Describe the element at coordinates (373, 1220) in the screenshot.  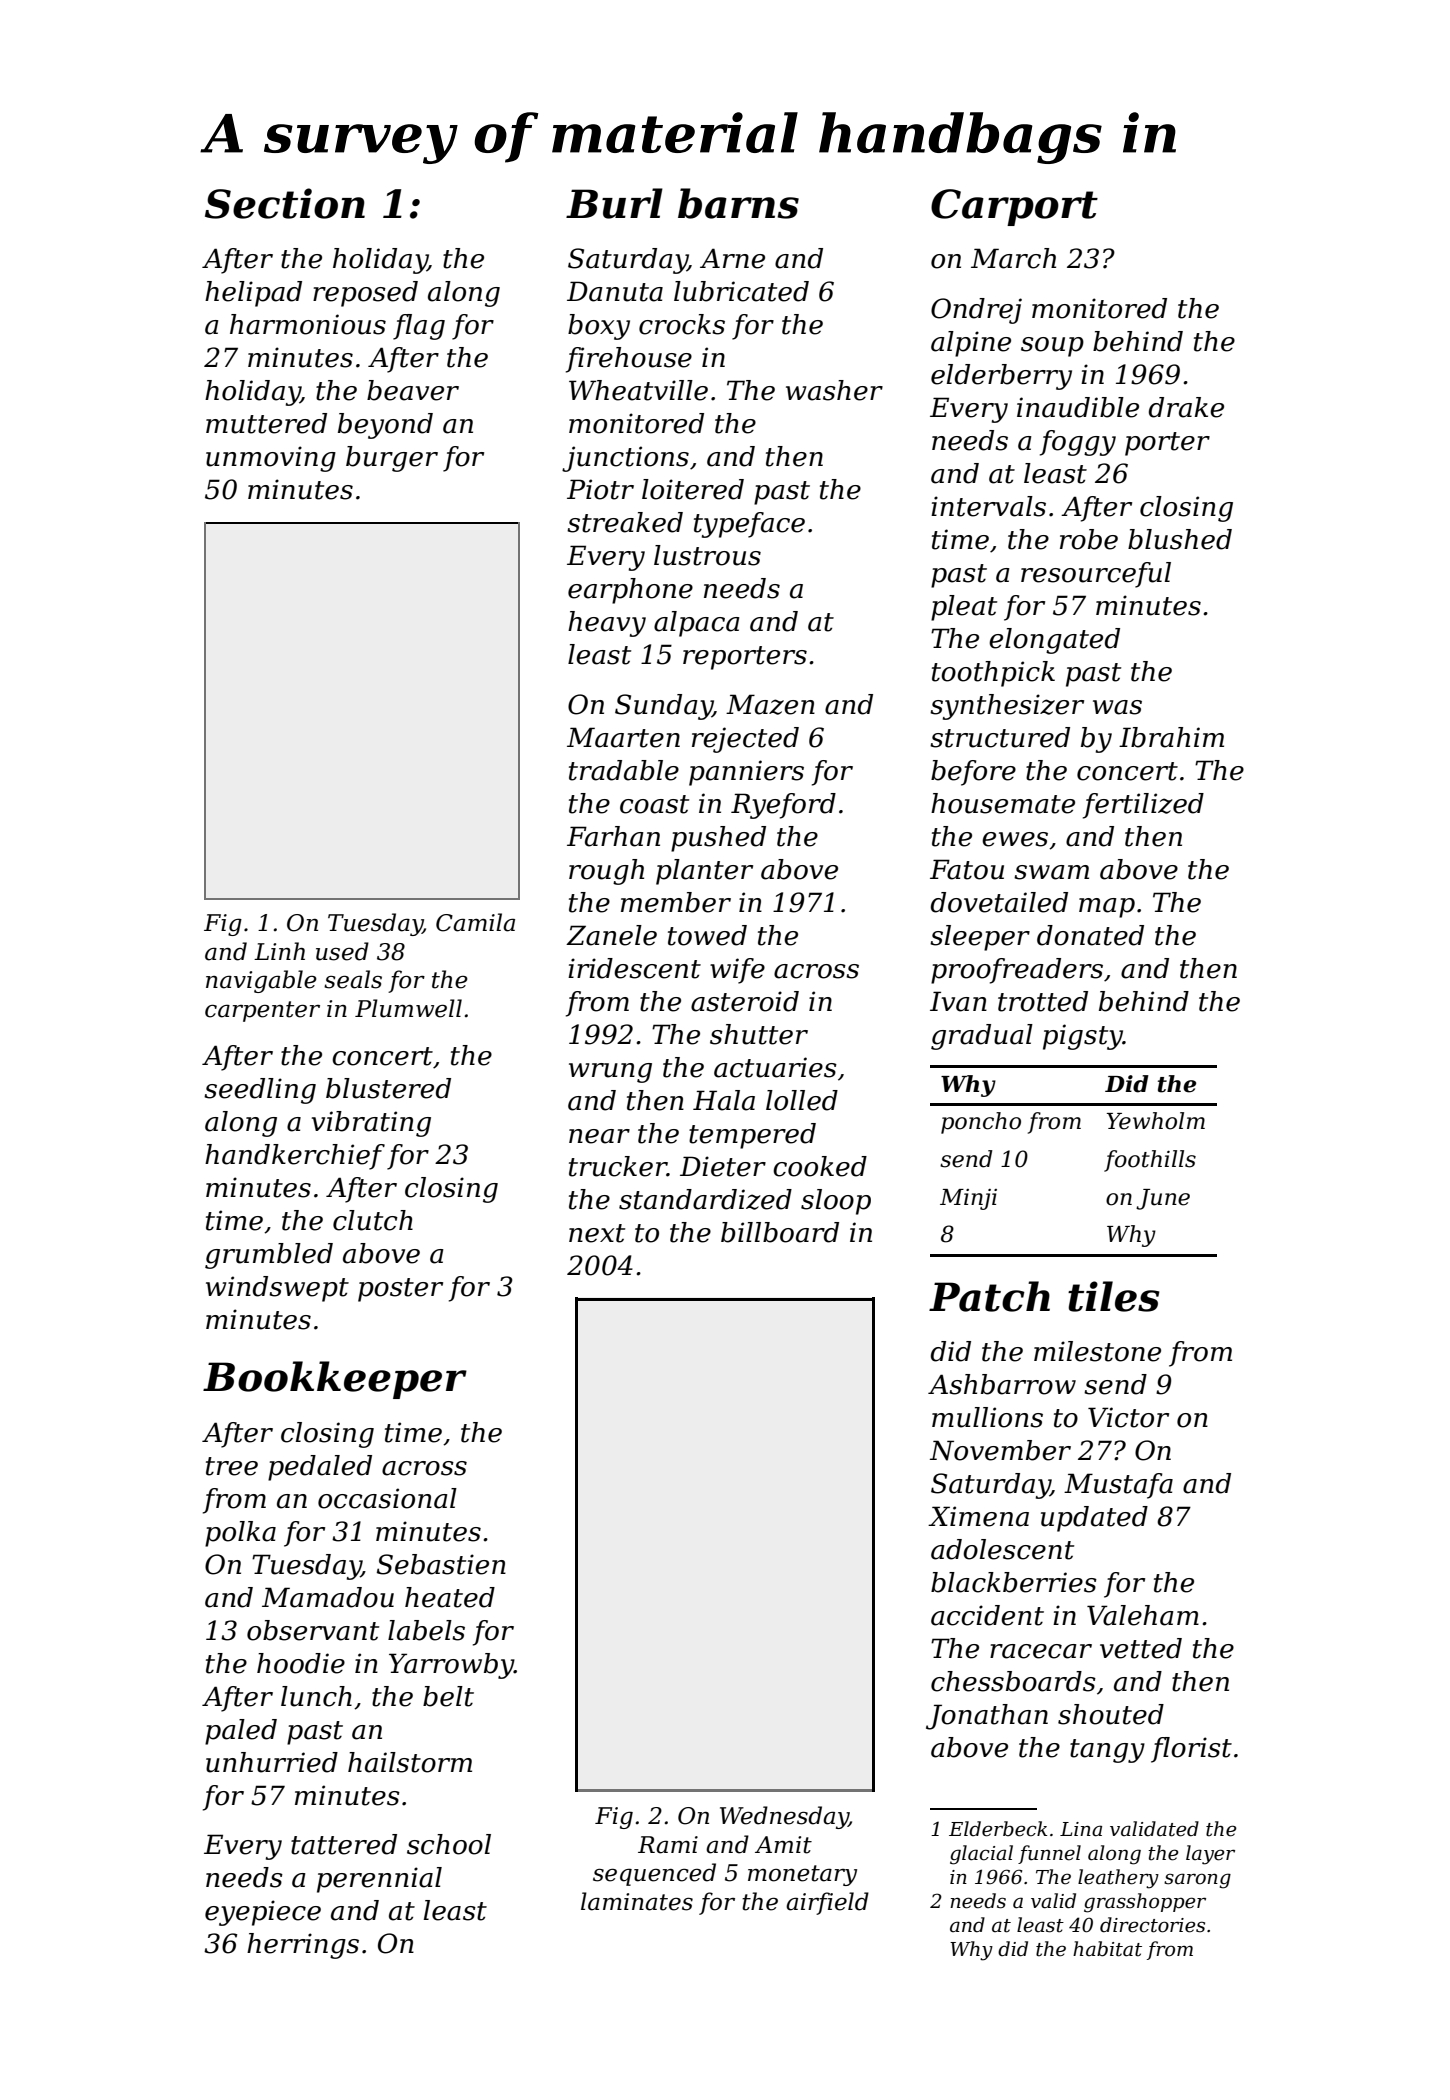
I see `clutch` at that location.
